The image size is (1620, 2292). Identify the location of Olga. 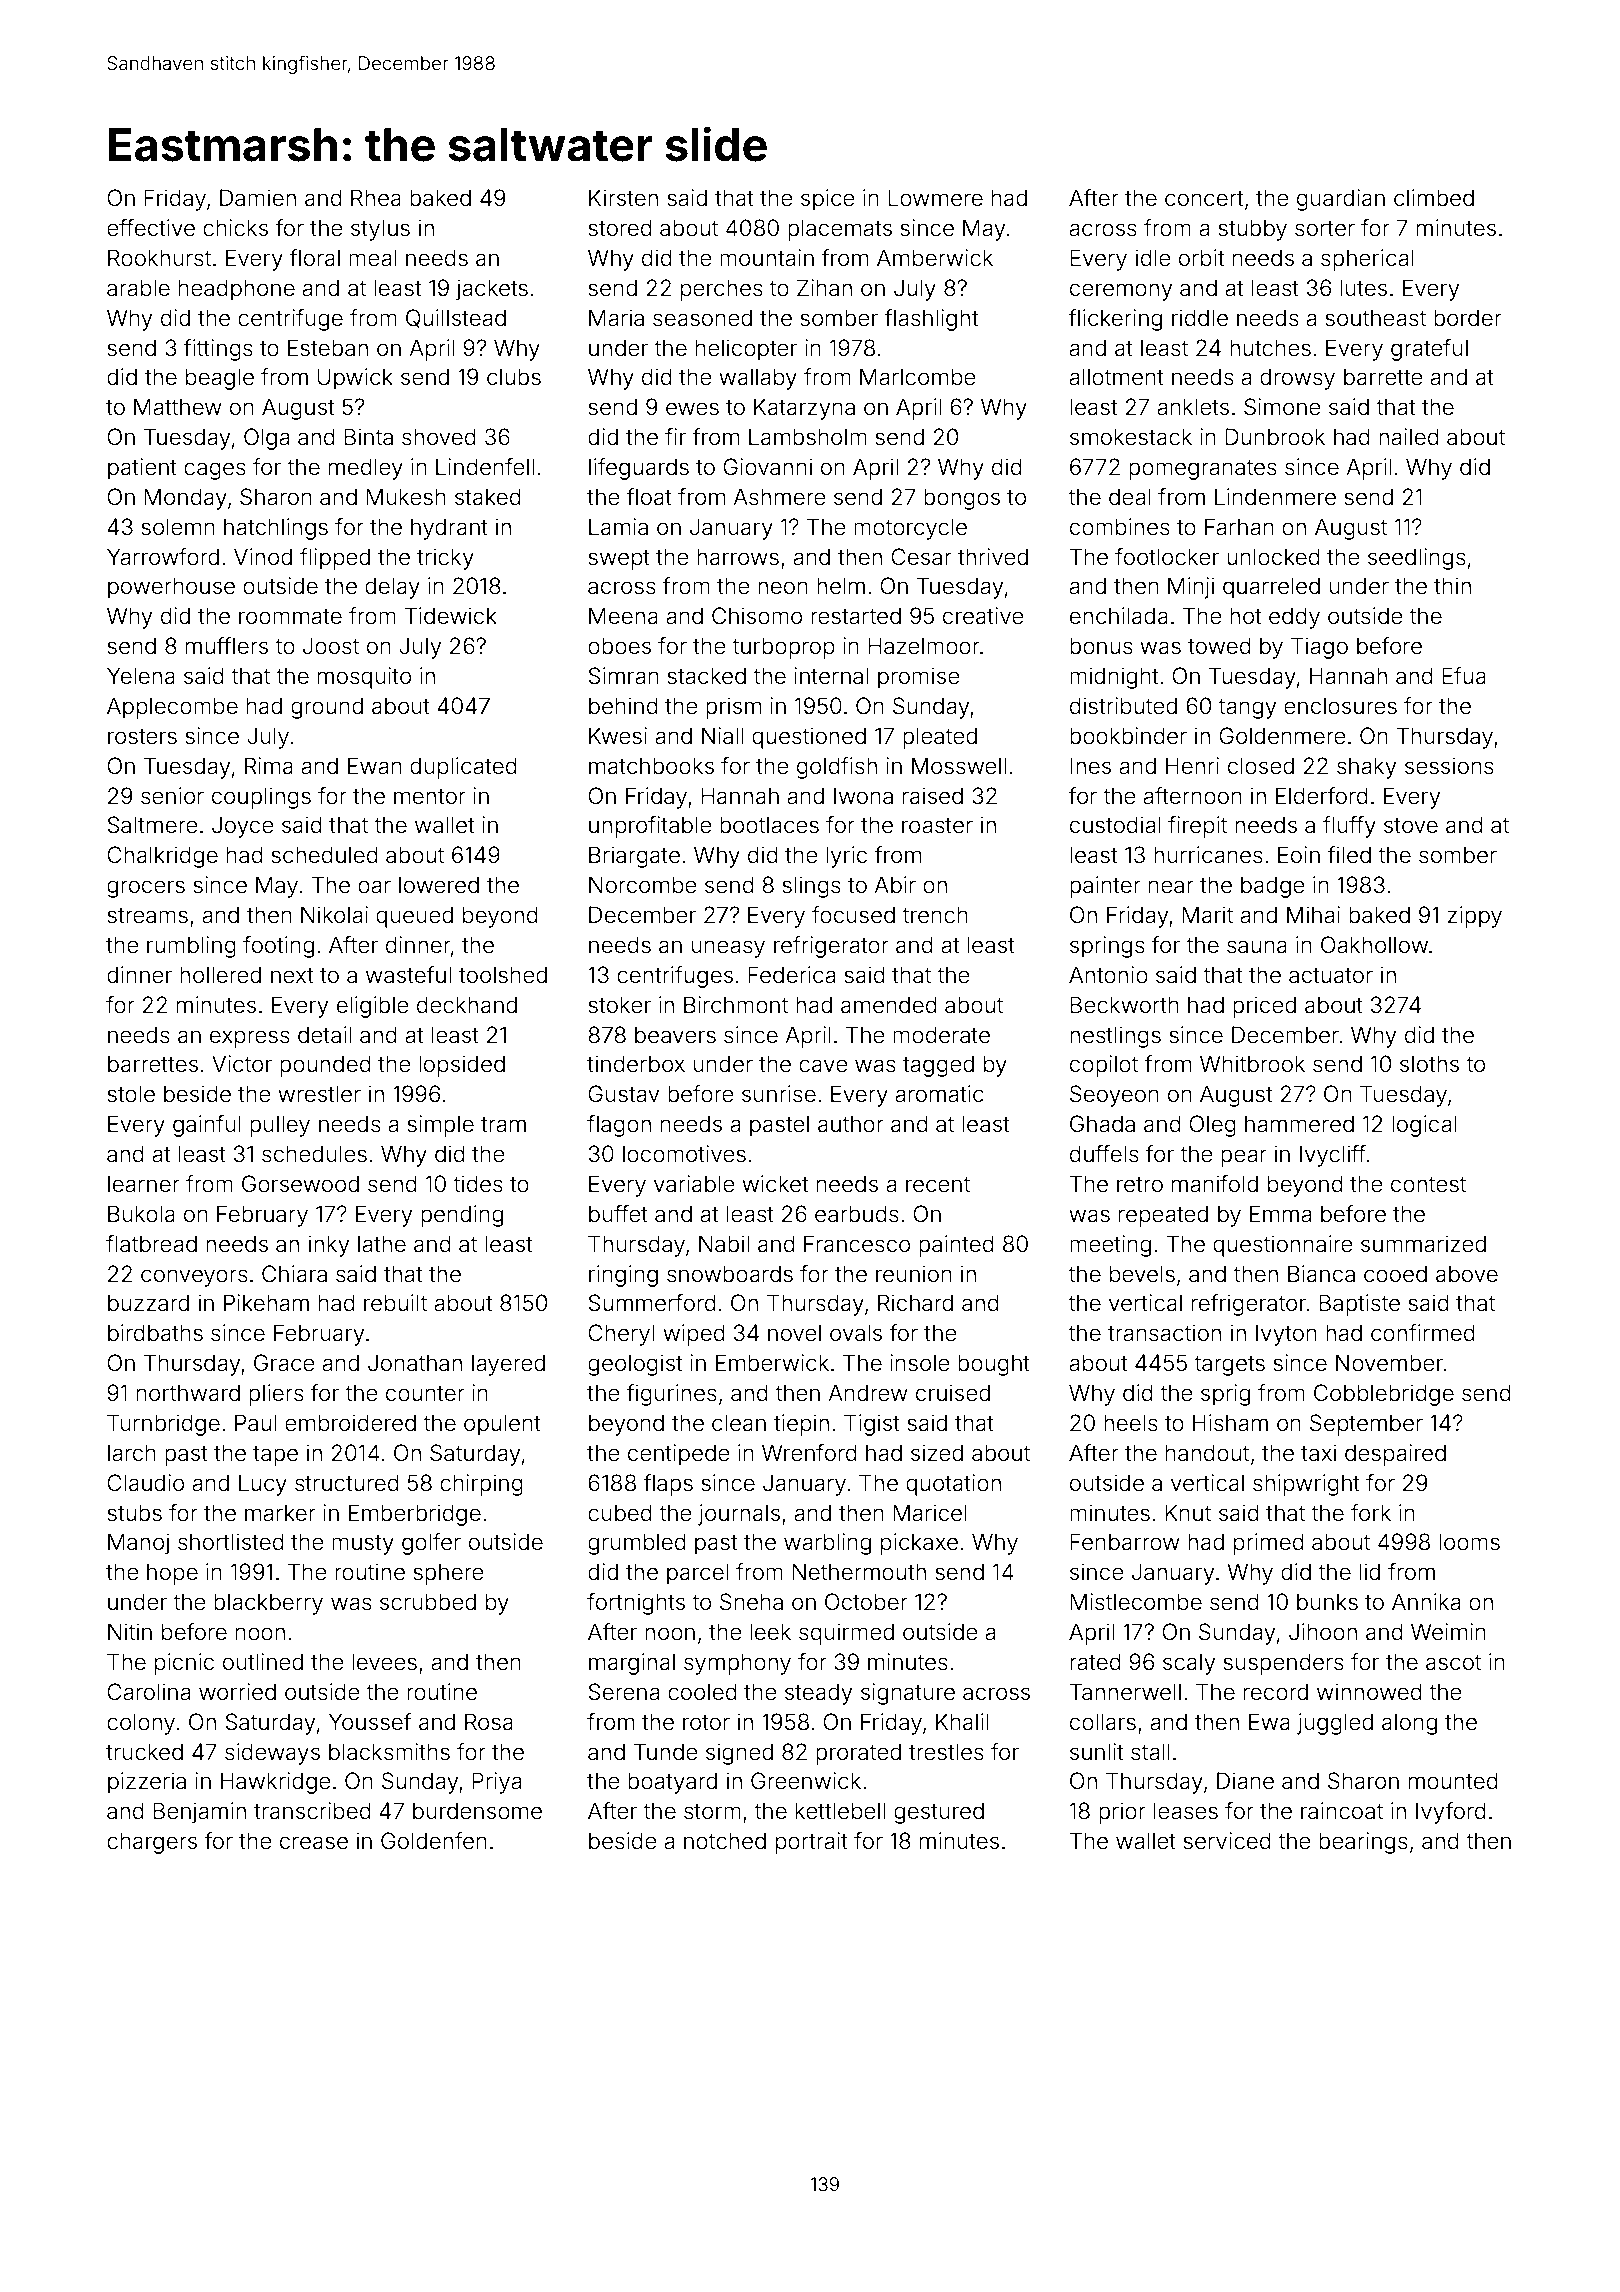
(266, 439).
